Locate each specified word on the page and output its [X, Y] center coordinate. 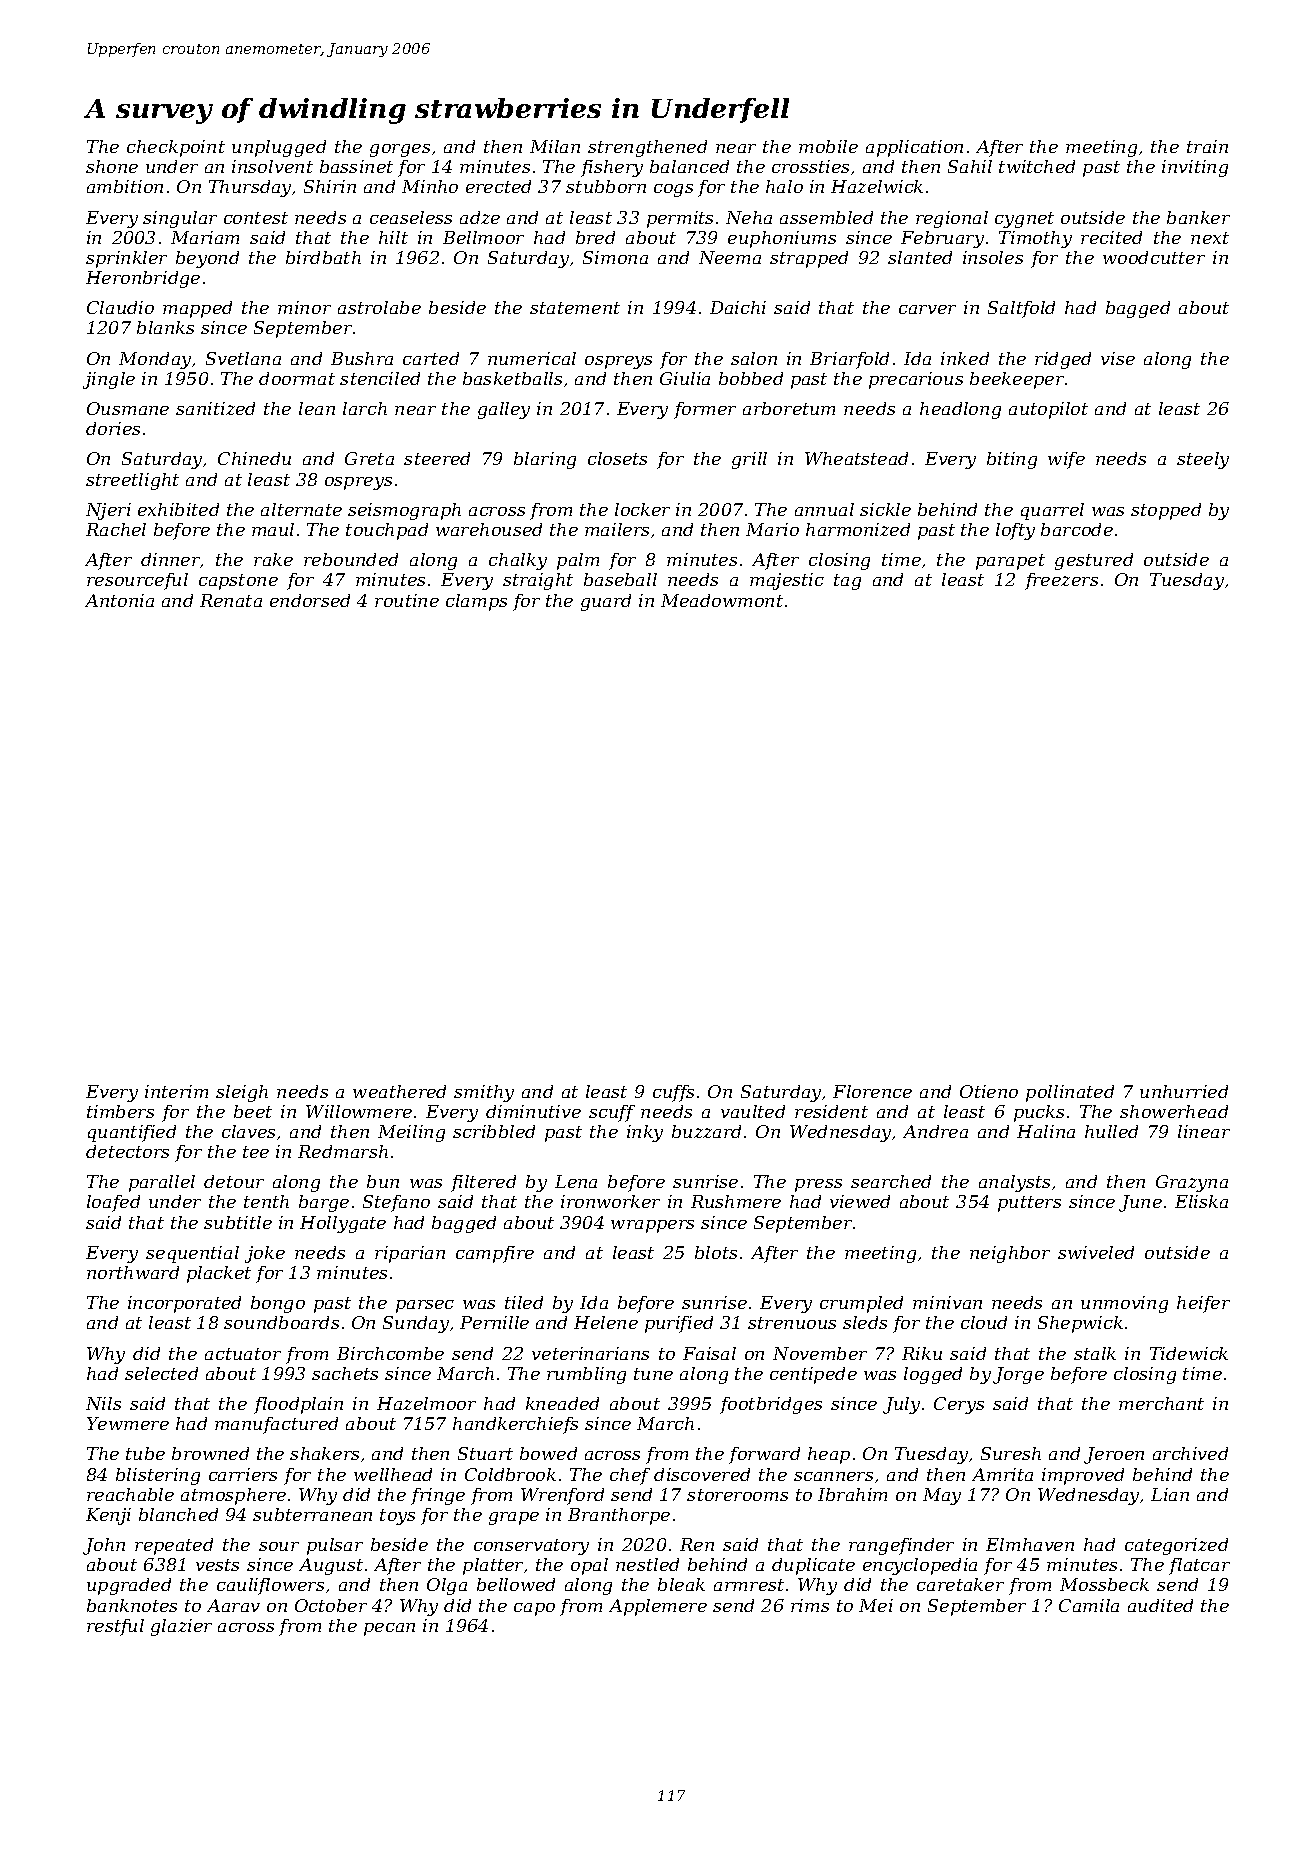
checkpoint [176, 148]
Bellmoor [483, 237]
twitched [1037, 166]
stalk [1095, 1353]
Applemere [658, 1607]
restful [115, 1627]
